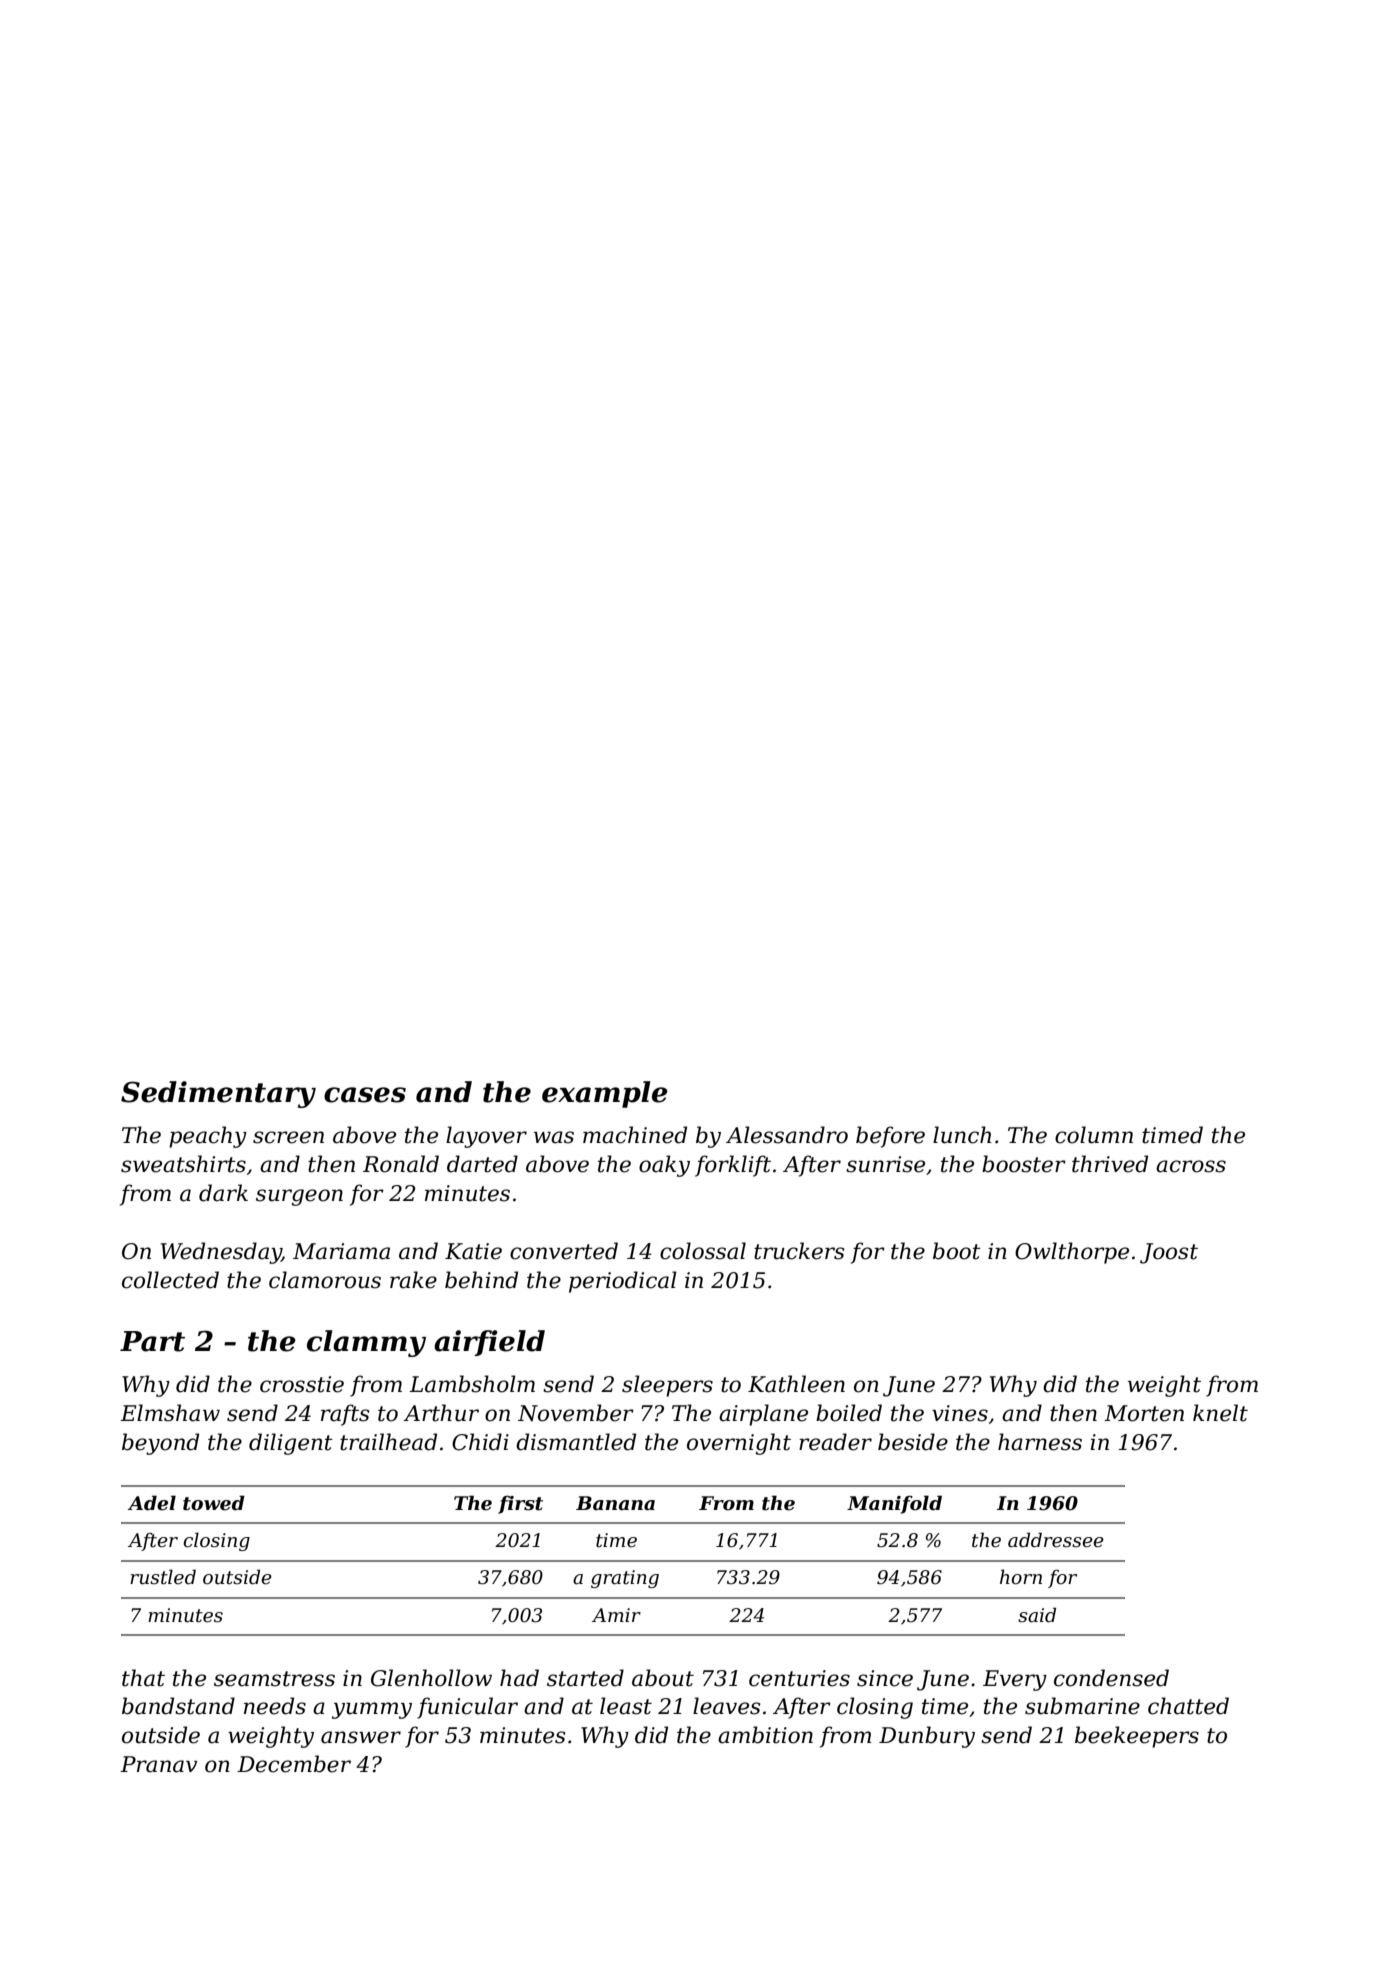  What do you see at coordinates (325, 1280) in the page?
I see `clamorous` at bounding box center [325, 1280].
